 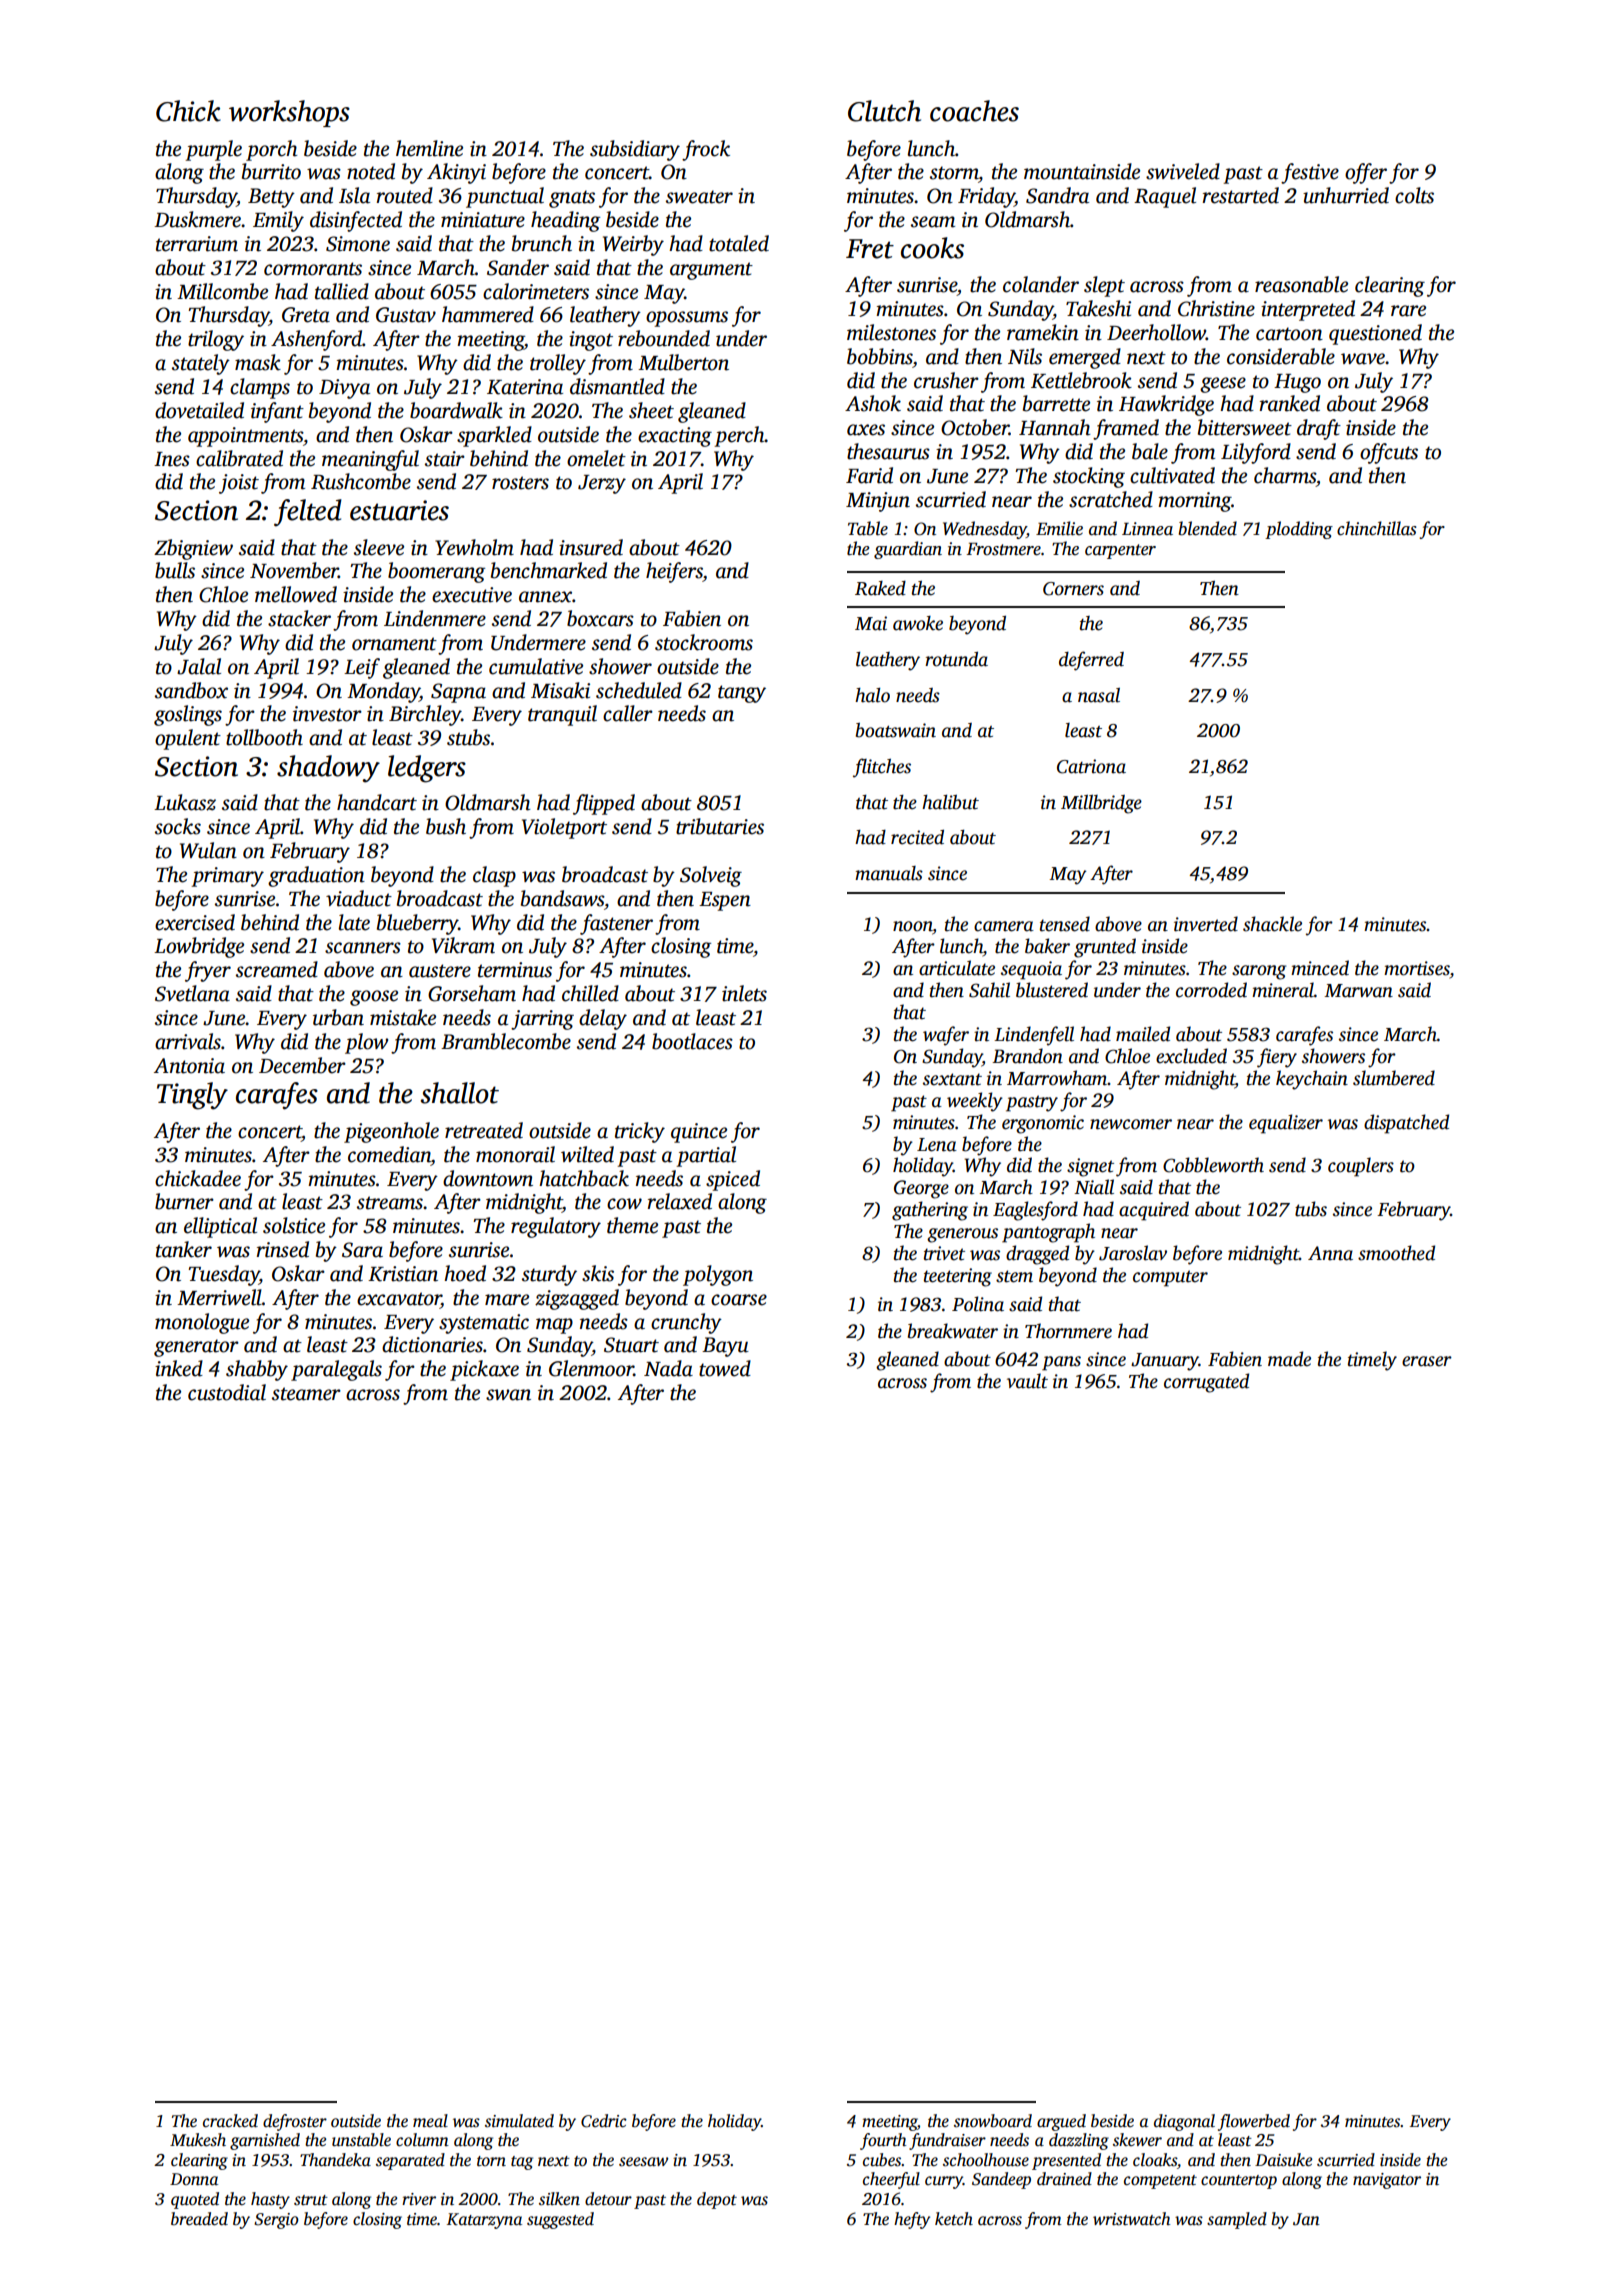 I want to click on dovetailed, so click(x=199, y=410).
